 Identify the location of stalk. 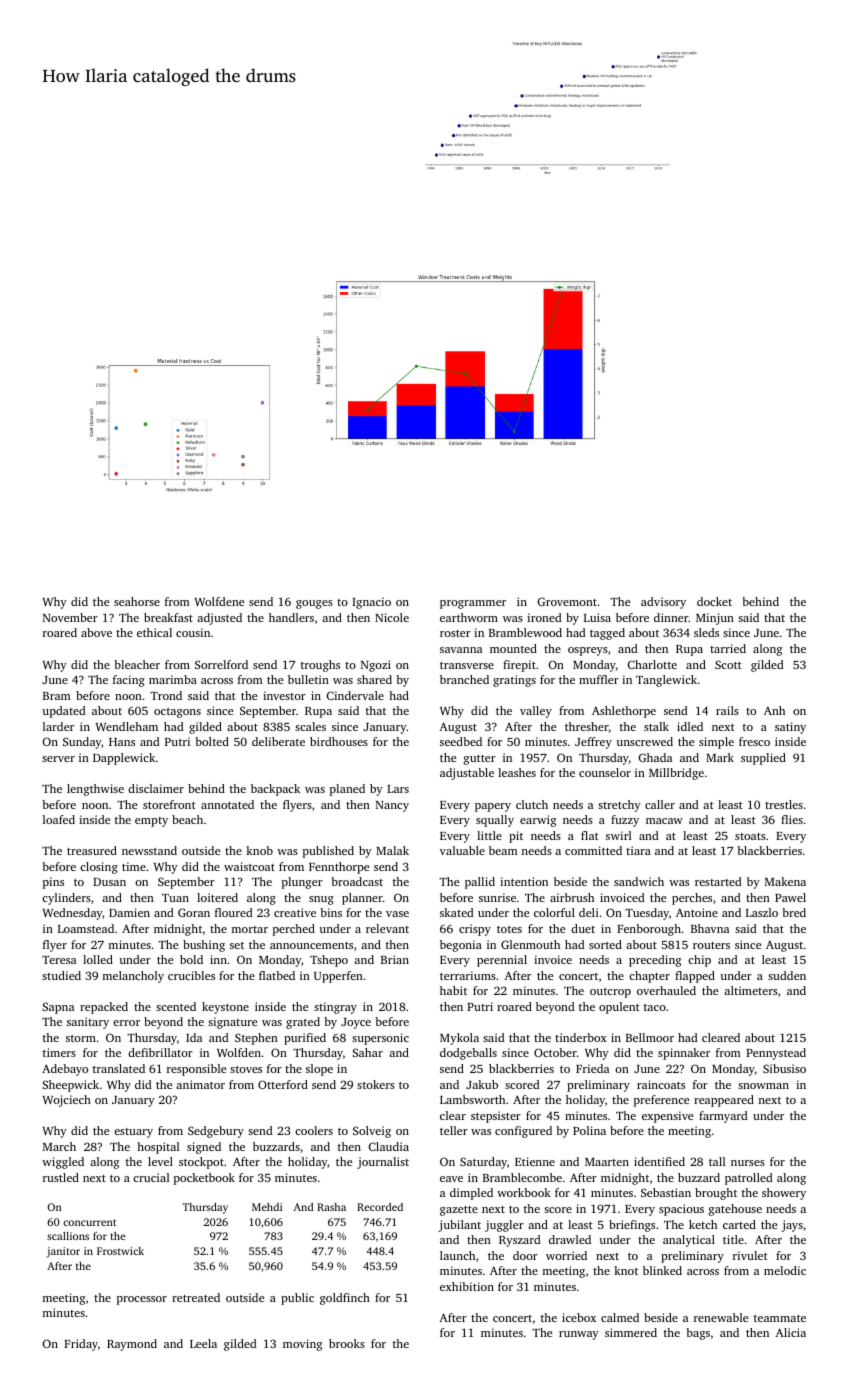
(656, 726).
